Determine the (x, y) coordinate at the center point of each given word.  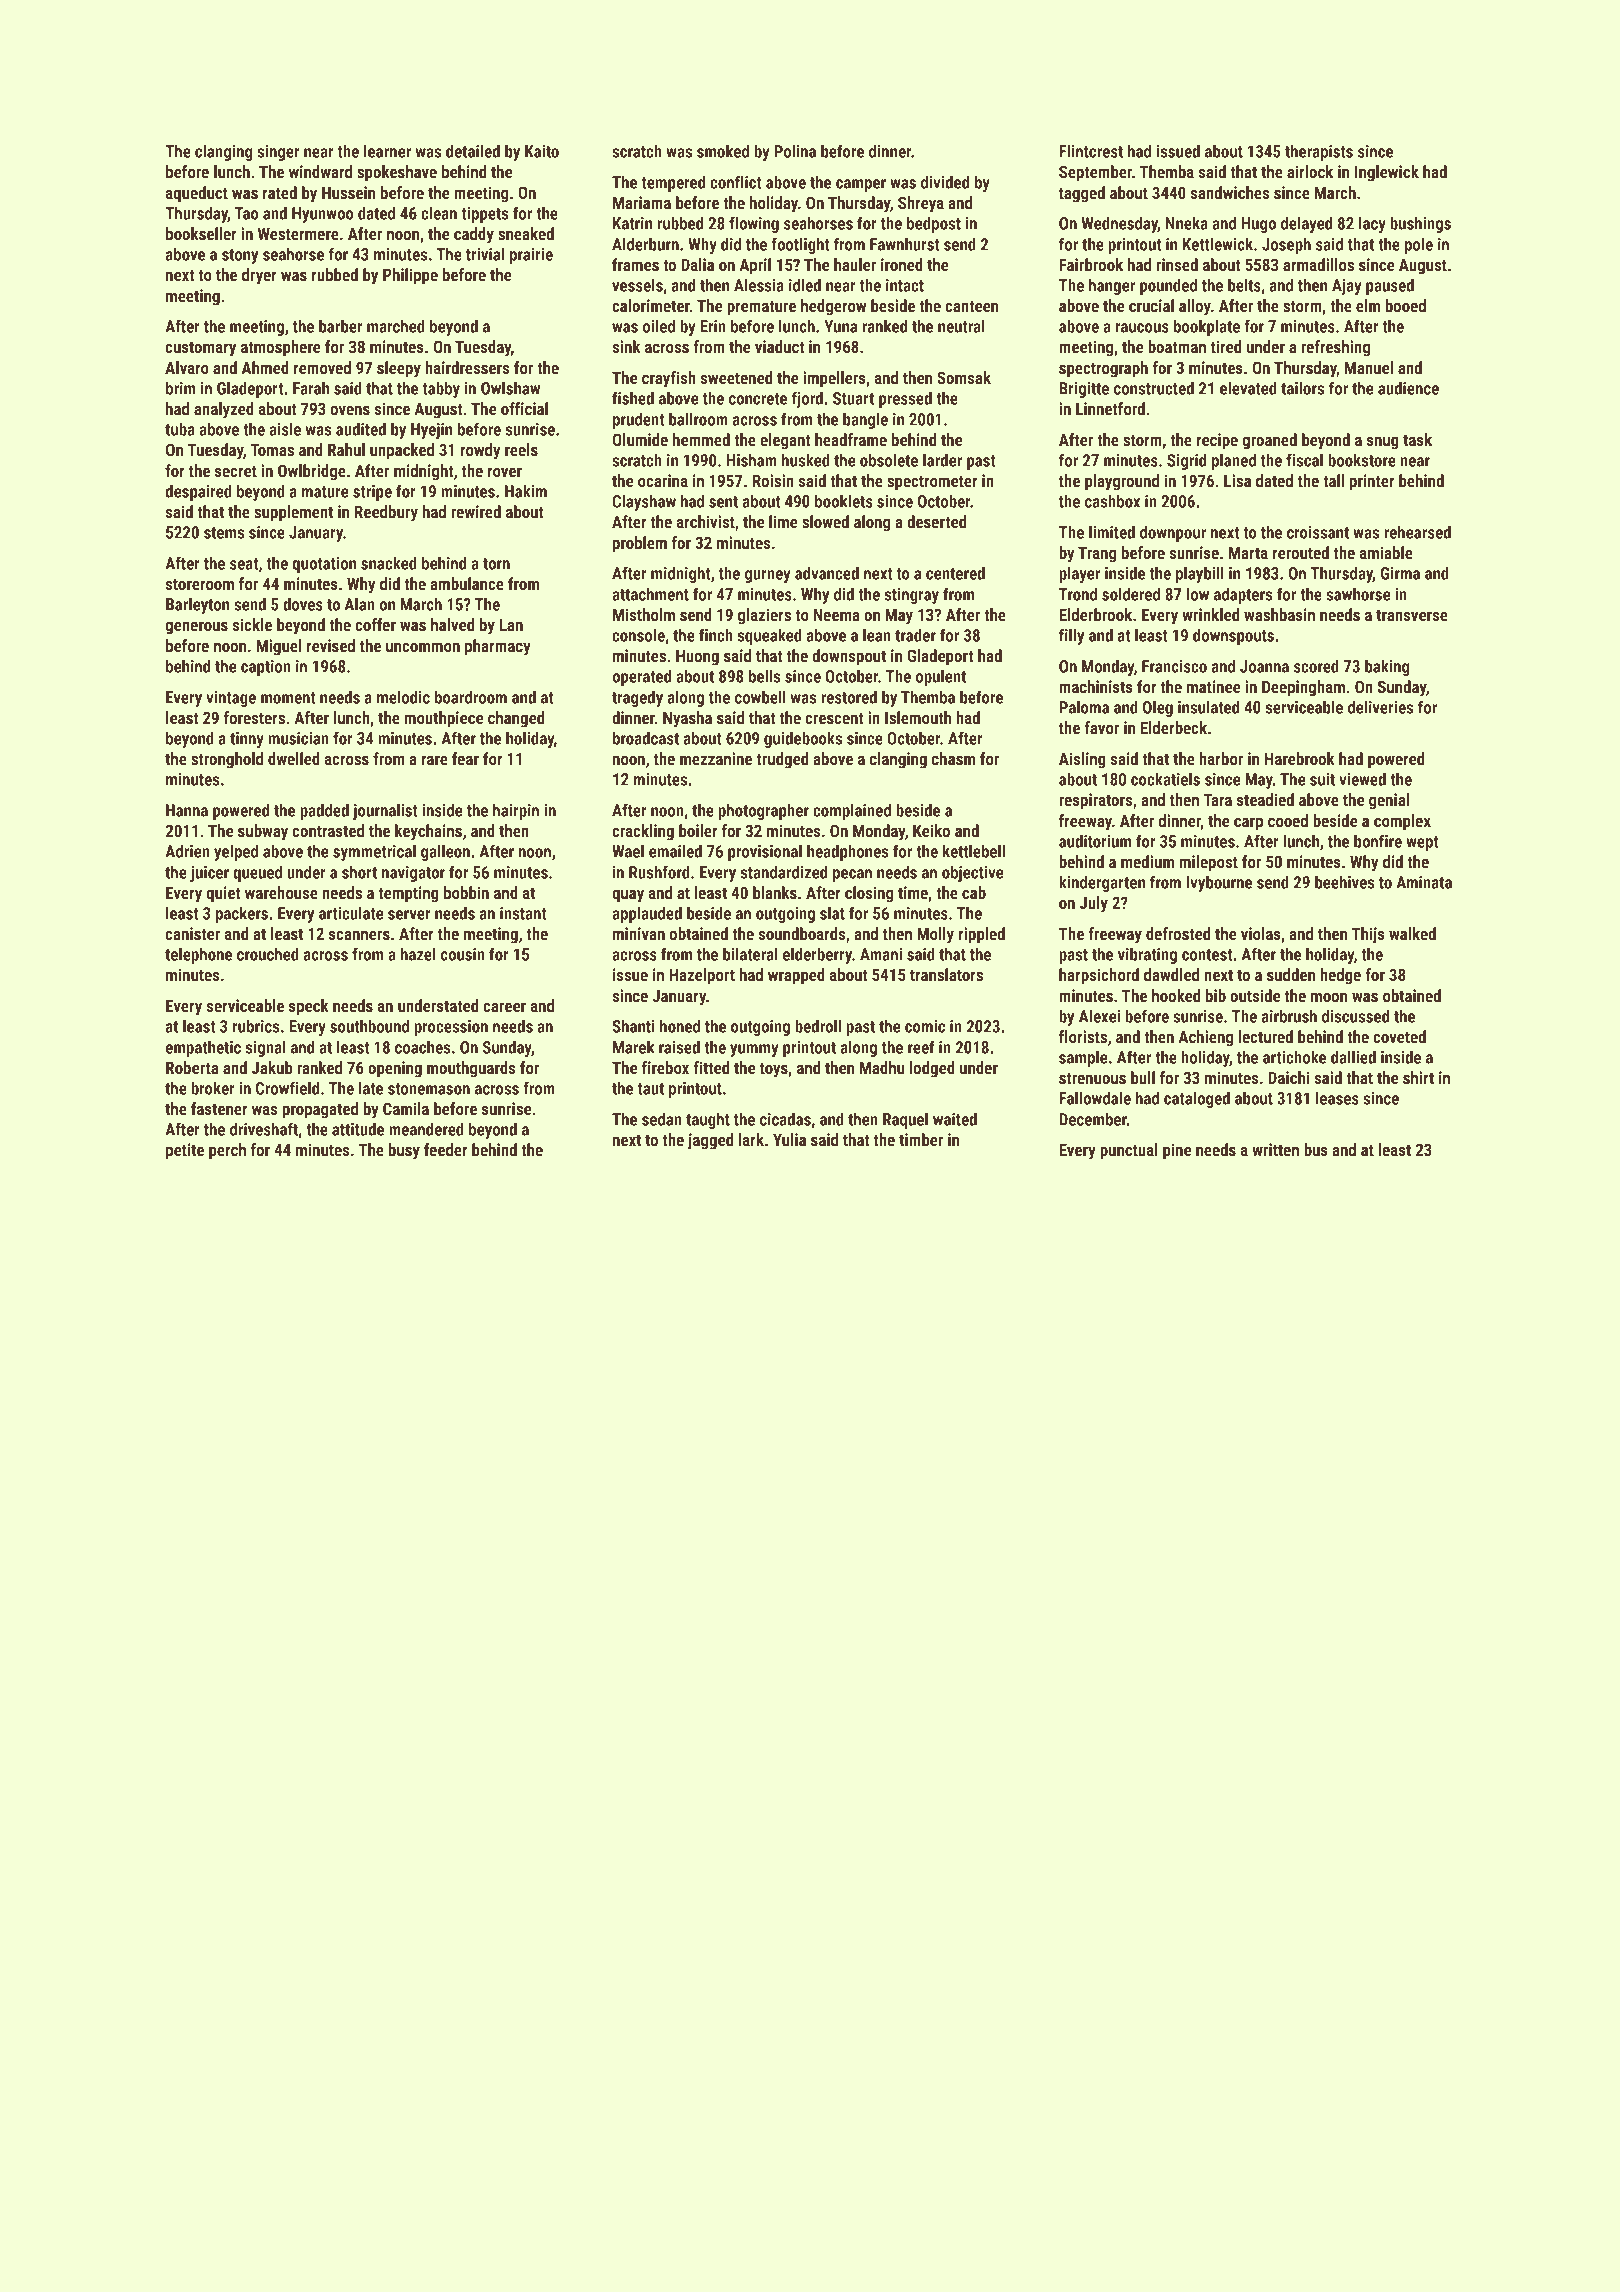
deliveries (1380, 707)
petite (185, 1151)
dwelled (294, 758)
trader (915, 635)
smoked (723, 151)
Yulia (789, 1139)
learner (387, 151)
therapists (1319, 152)
